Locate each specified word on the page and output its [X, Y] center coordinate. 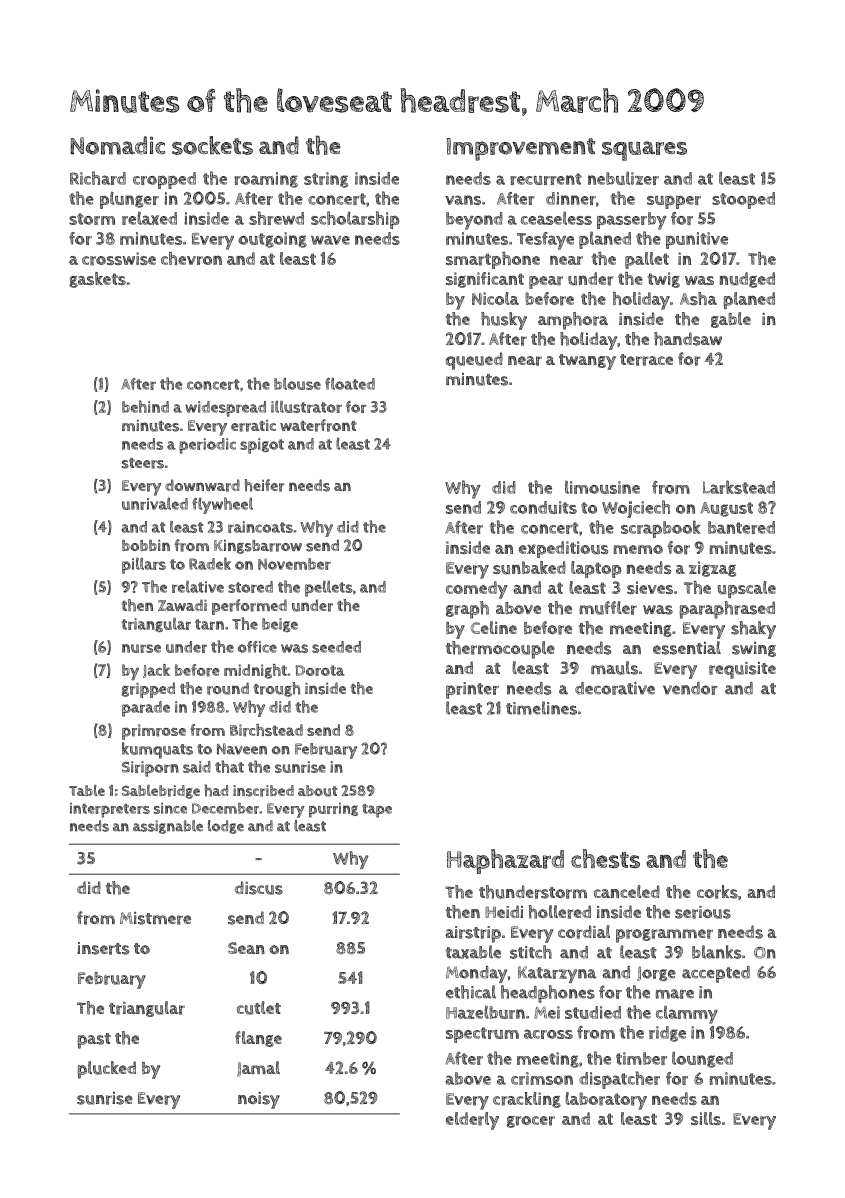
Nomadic [117, 145]
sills [706, 1118]
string [326, 180]
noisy [259, 1100]
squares [644, 151]
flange [258, 1039]
